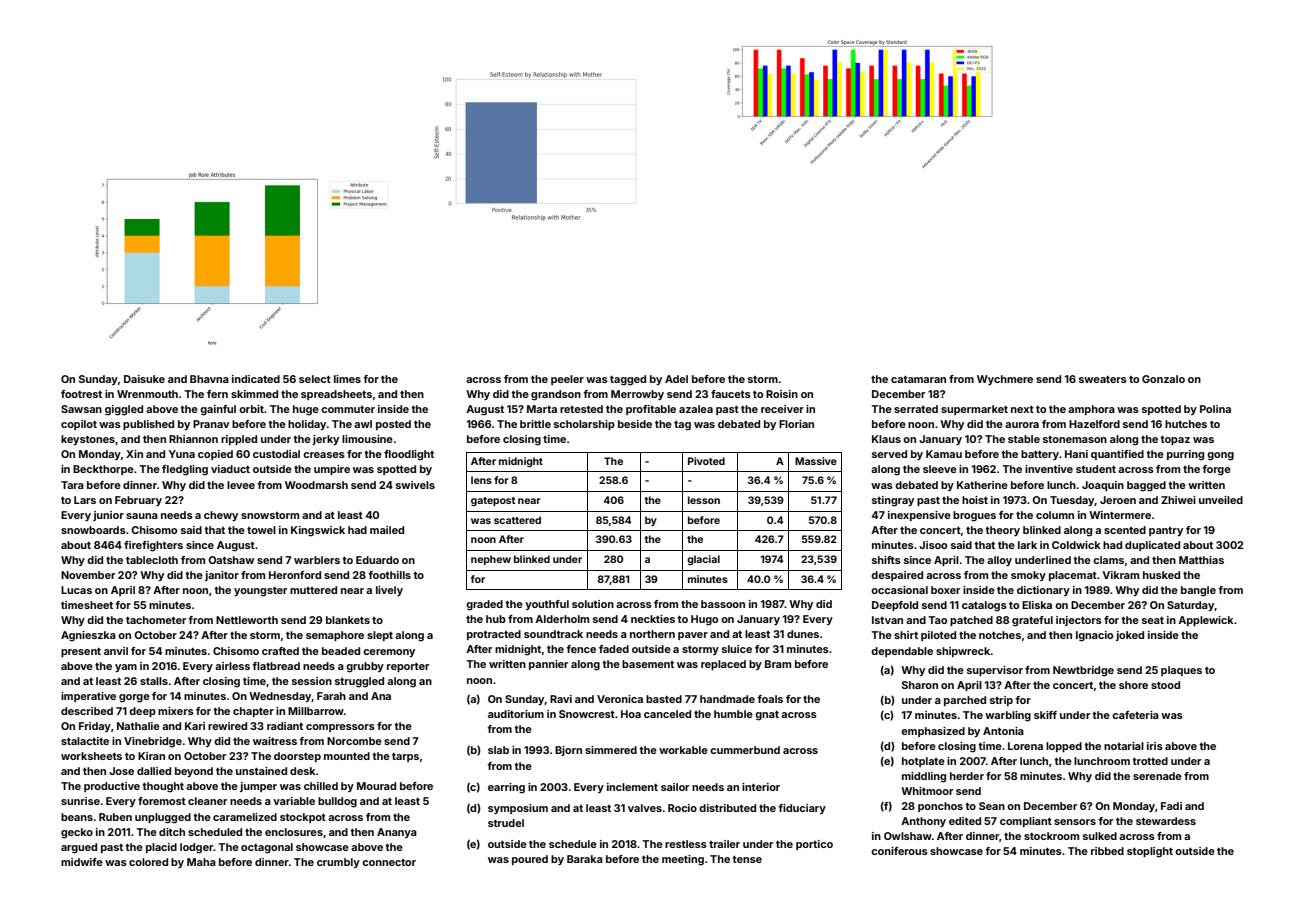  I want to click on Hugo, so click(704, 620).
